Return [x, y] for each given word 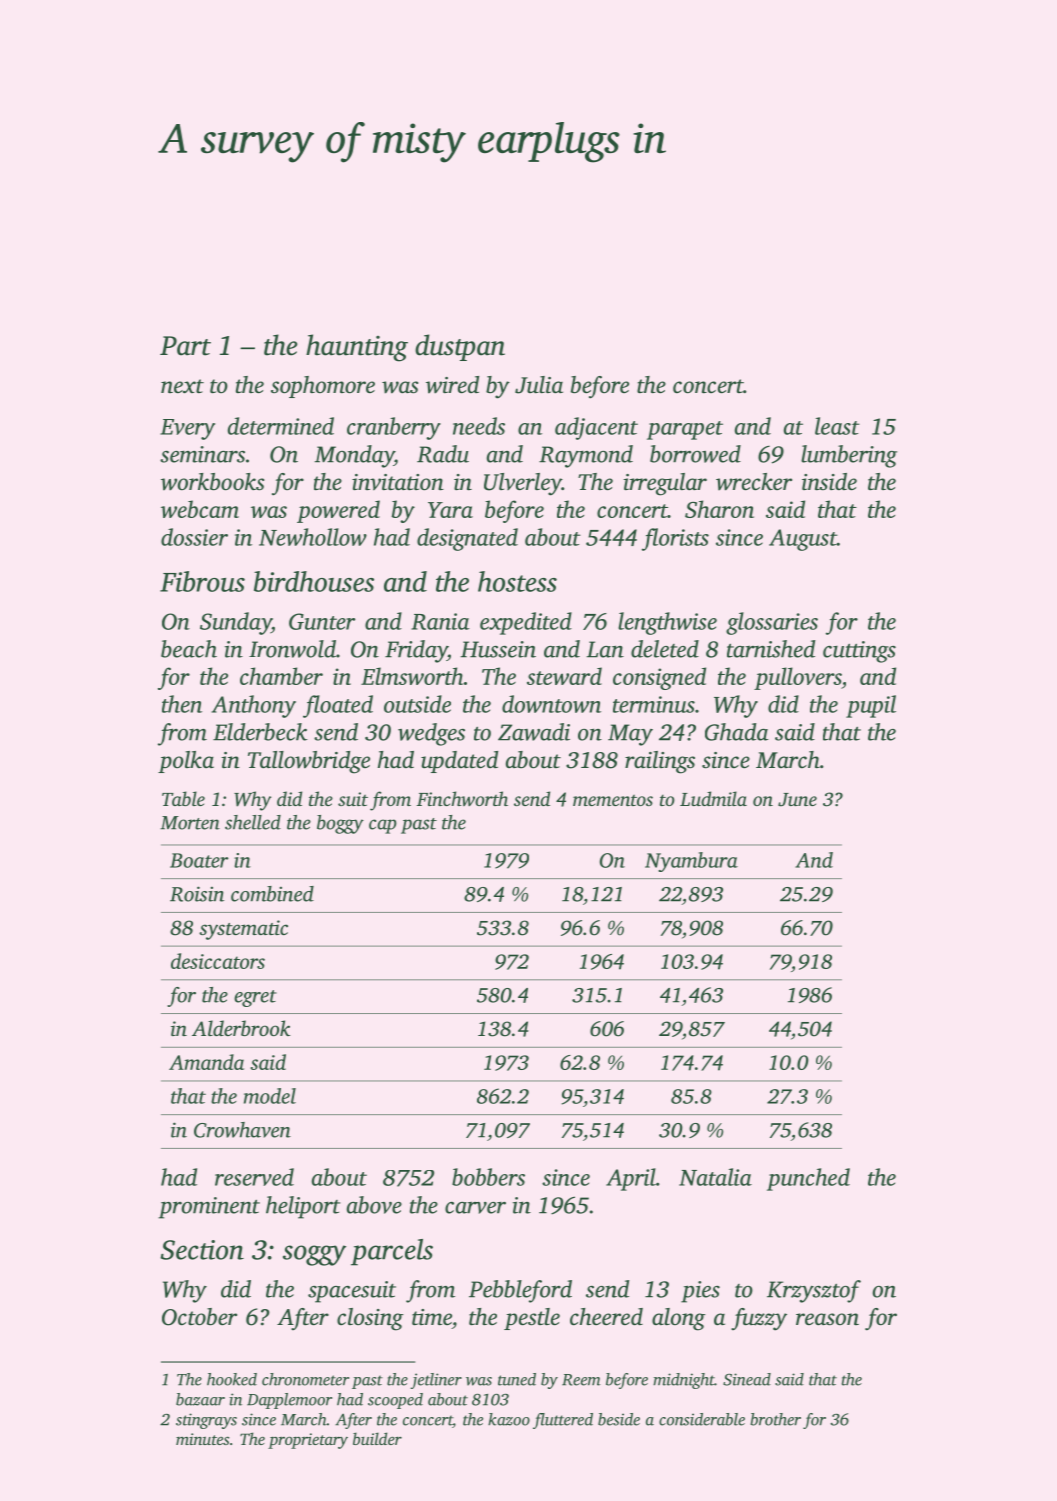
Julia [539, 385]
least [837, 426]
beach [189, 649]
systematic [243, 930]
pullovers [798, 678]
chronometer [305, 1379]
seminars [202, 454]
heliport [303, 1207]
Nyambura [691, 862]
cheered [606, 1317]
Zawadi [534, 732]
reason [827, 1319]
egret [255, 998]
